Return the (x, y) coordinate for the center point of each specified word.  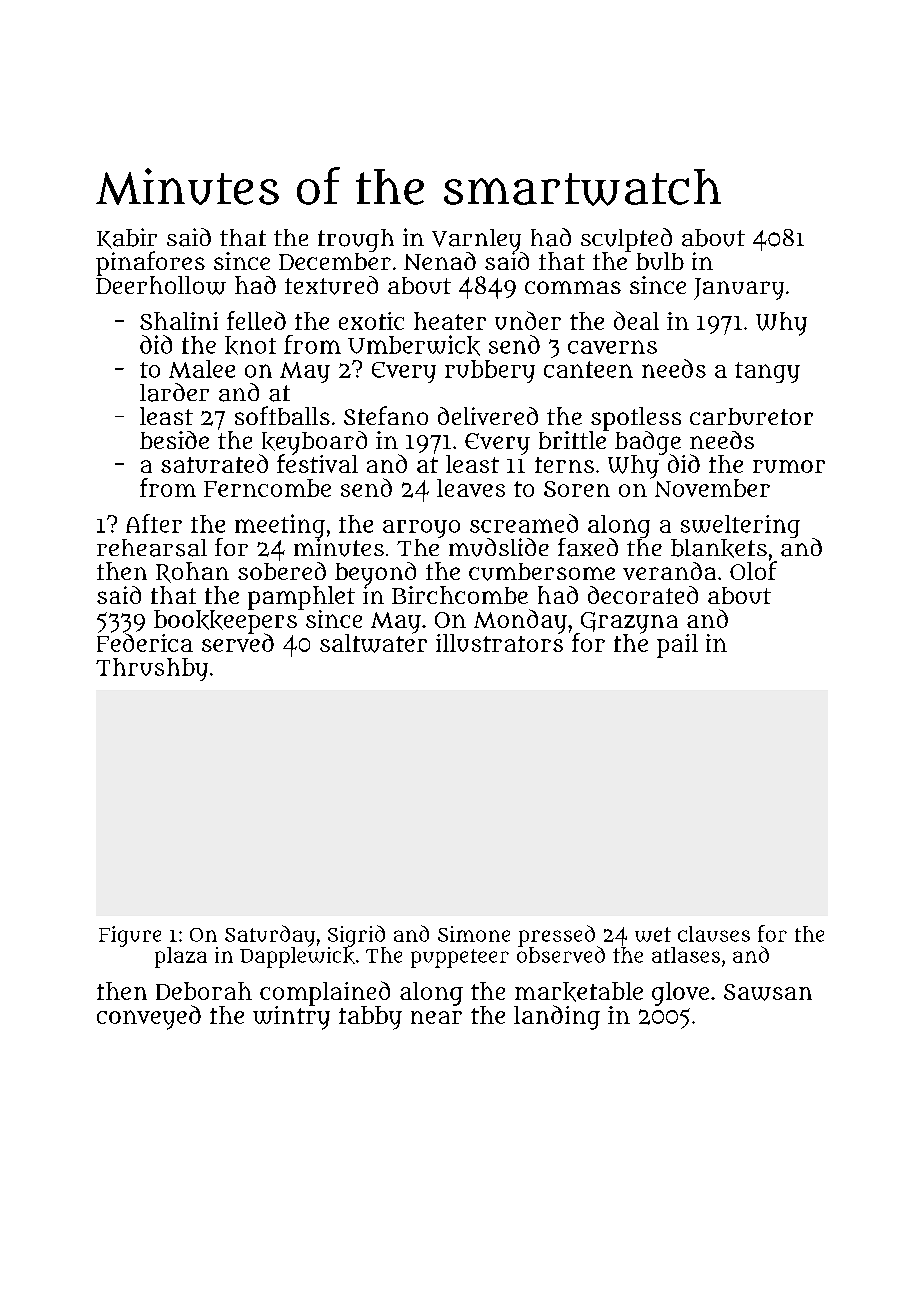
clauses (714, 934)
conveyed (149, 1017)
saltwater (373, 643)
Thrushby (152, 669)
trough (356, 240)
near (436, 1017)
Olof (753, 570)
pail (677, 646)
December (335, 261)
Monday (520, 621)
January (739, 289)
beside (174, 440)
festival (317, 464)
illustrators (499, 643)
